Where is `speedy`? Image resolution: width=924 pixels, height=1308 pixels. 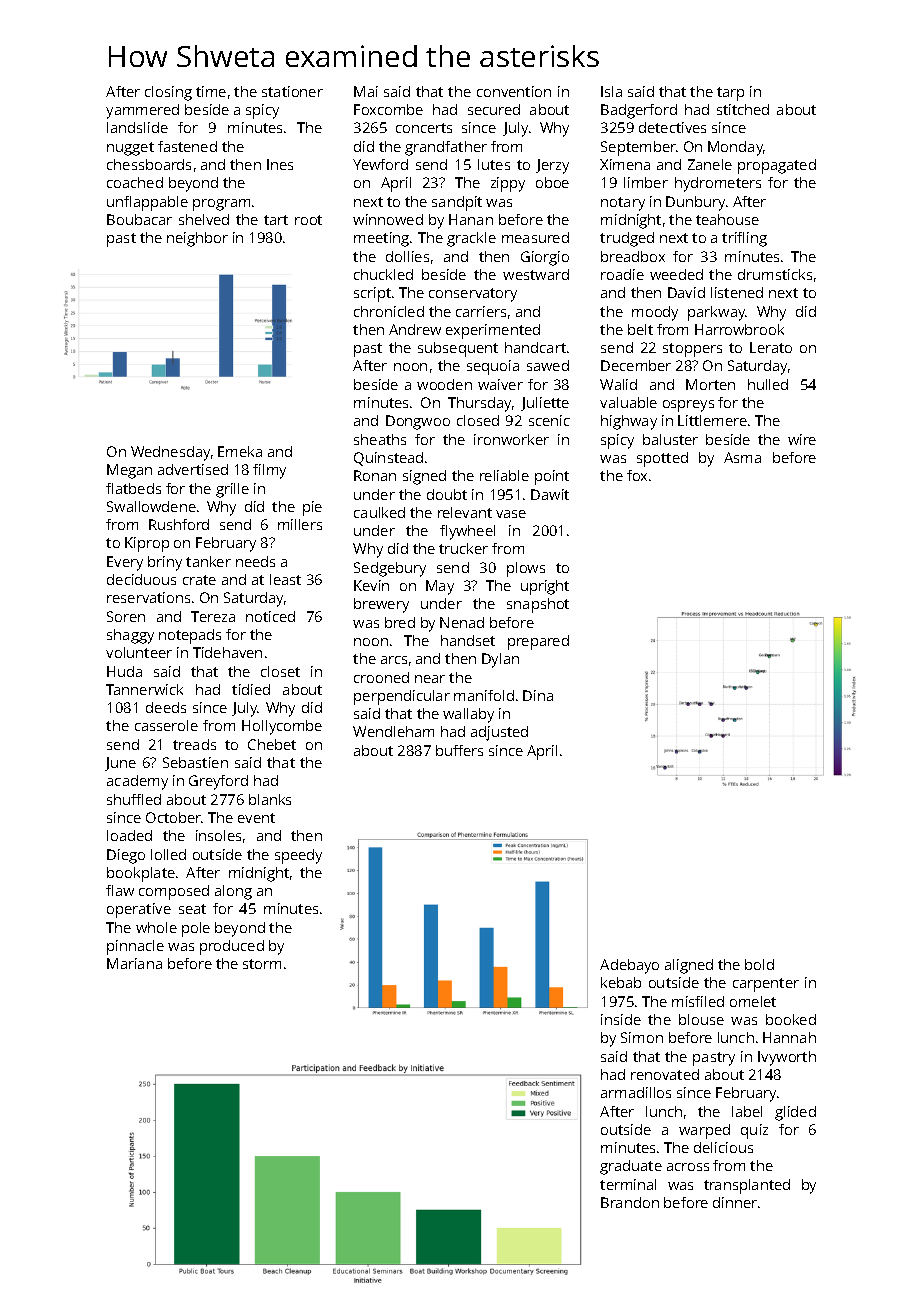
speedy is located at coordinates (298, 856).
